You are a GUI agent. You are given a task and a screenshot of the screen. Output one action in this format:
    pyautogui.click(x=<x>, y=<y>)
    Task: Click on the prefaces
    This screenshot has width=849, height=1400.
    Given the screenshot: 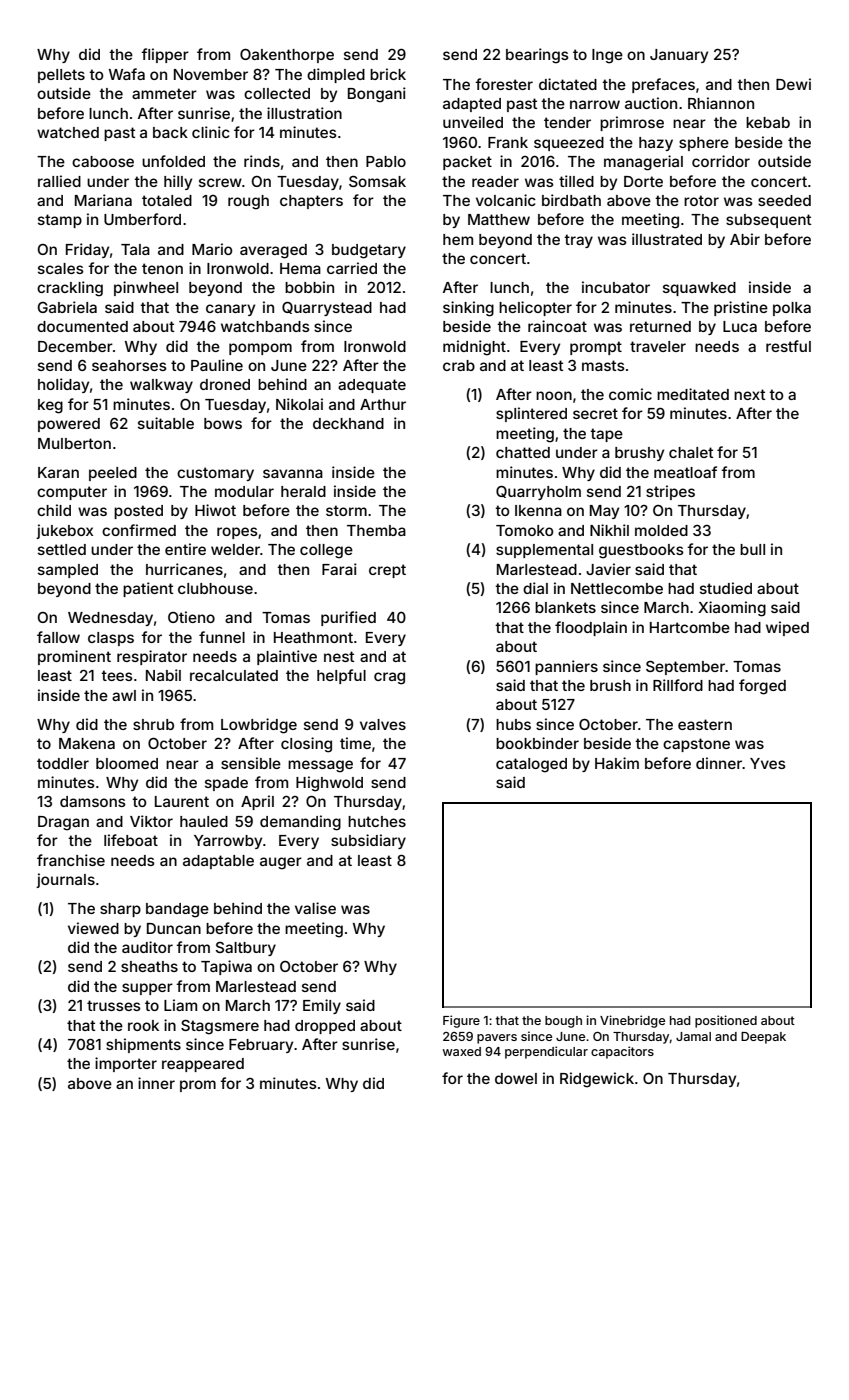 What is the action you would take?
    pyautogui.click(x=663, y=85)
